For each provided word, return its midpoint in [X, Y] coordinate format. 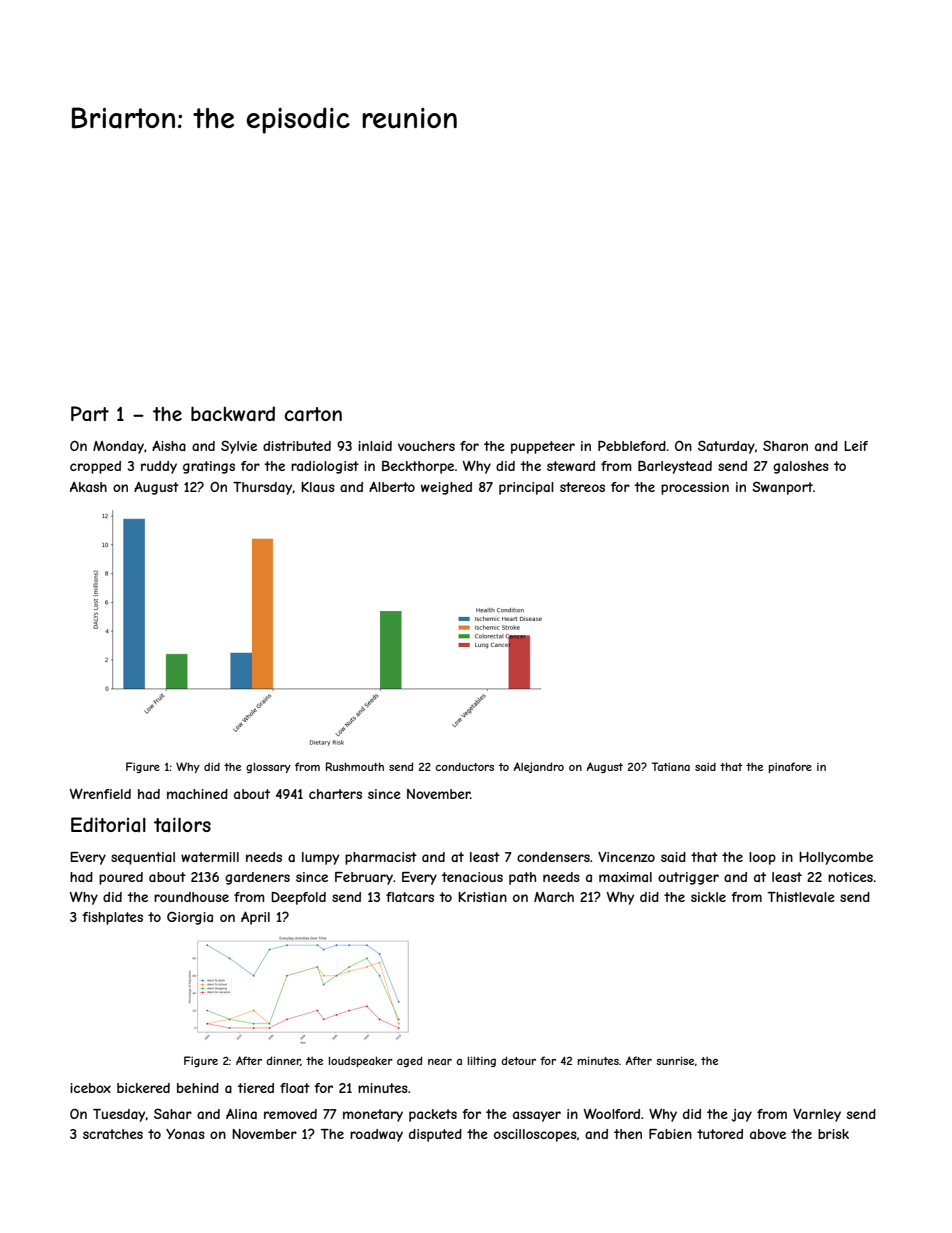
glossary [268, 767]
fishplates [112, 918]
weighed [446, 488]
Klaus [318, 487]
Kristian [482, 897]
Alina [241, 1114]
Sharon [785, 445]
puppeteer [543, 447]
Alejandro [539, 767]
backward [233, 414]
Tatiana [671, 766]
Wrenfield [100, 793]
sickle [708, 897]
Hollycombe [836, 858]
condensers [553, 857]
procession [695, 488]
